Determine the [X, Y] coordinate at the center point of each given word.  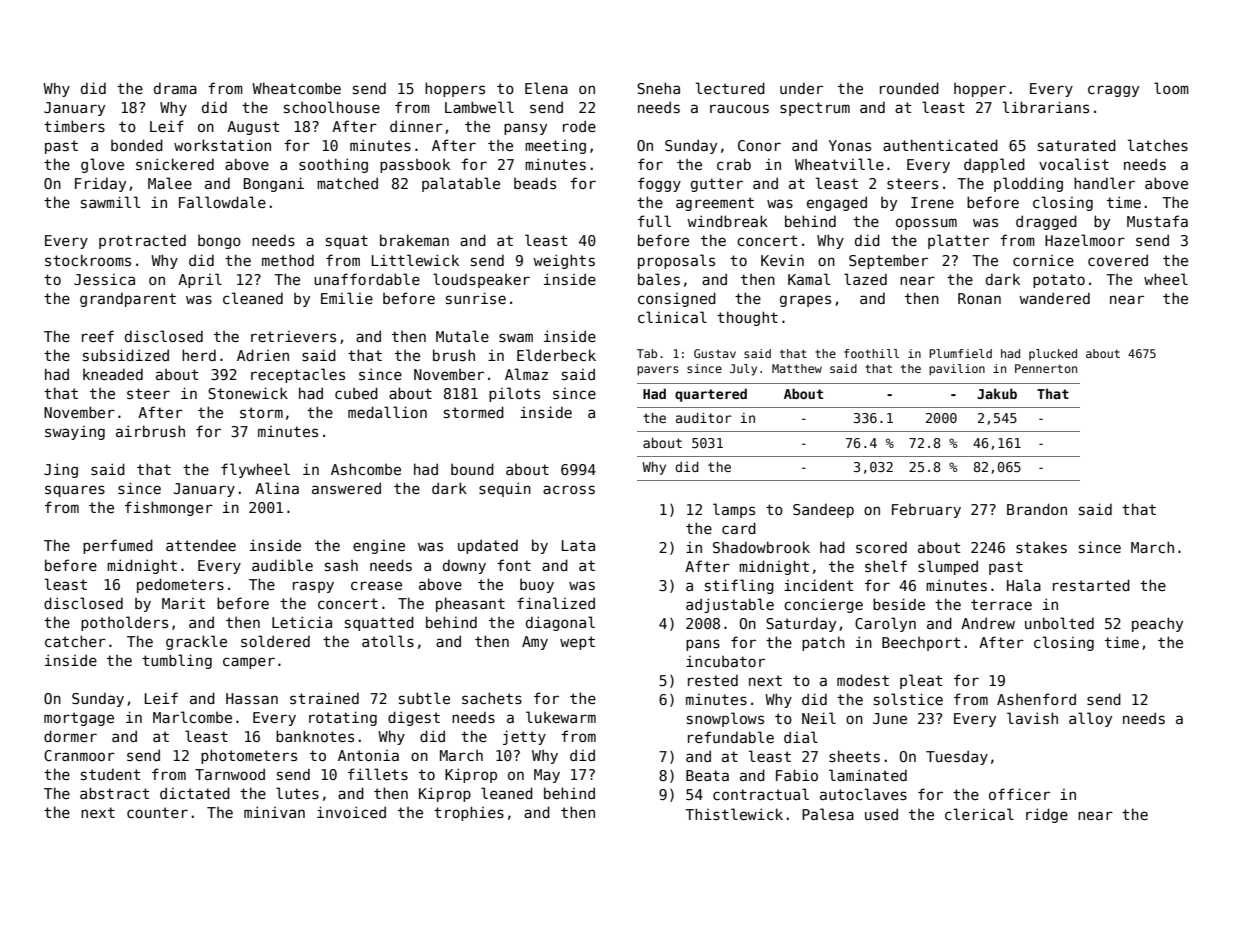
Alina [277, 488]
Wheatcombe [296, 88]
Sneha [658, 88]
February [926, 511]
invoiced [351, 812]
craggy [1113, 91]
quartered [711, 395]
